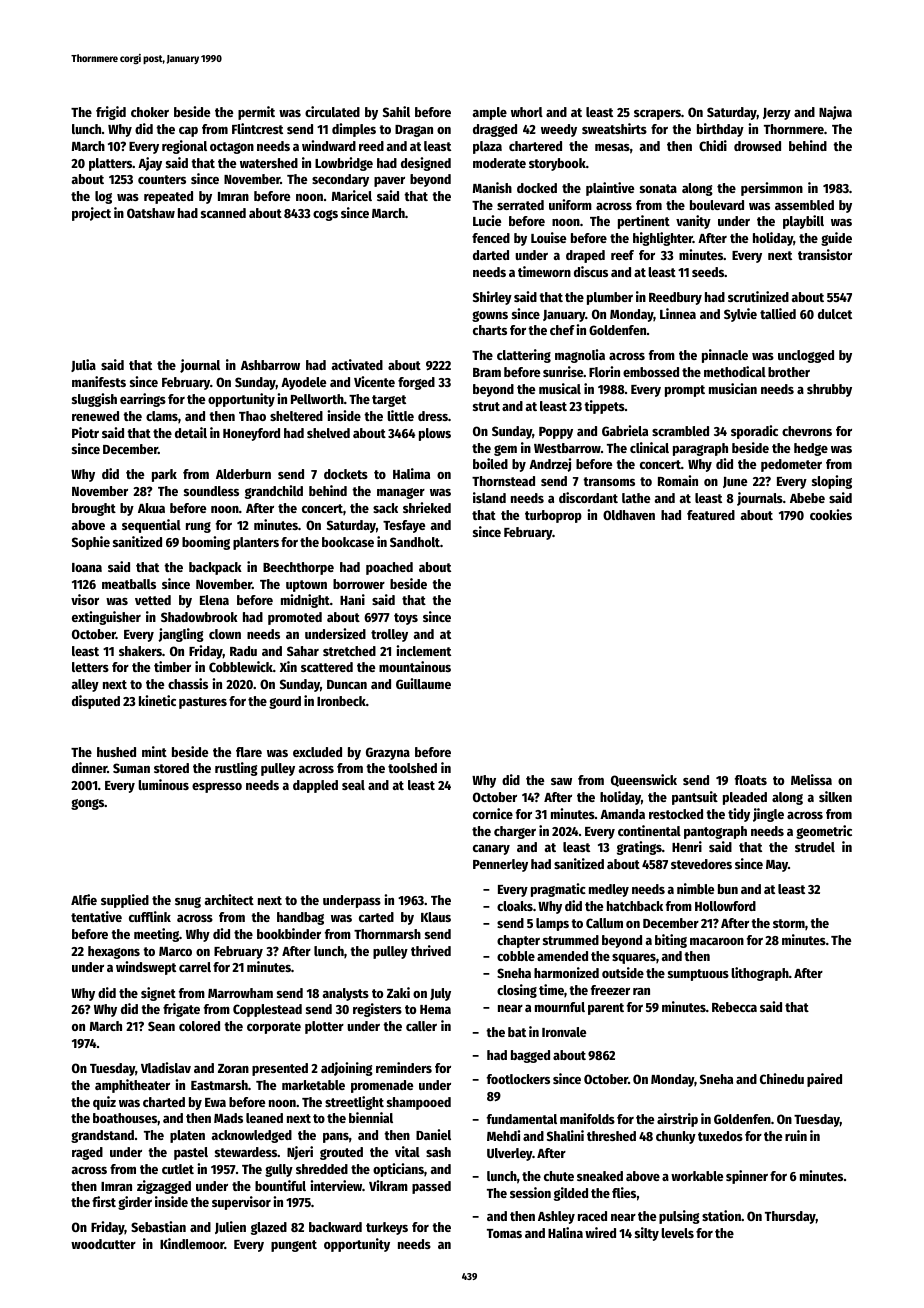 The height and width of the page is (1308, 924). Describe the element at coordinates (490, 113) in the page. I see `ample` at that location.
